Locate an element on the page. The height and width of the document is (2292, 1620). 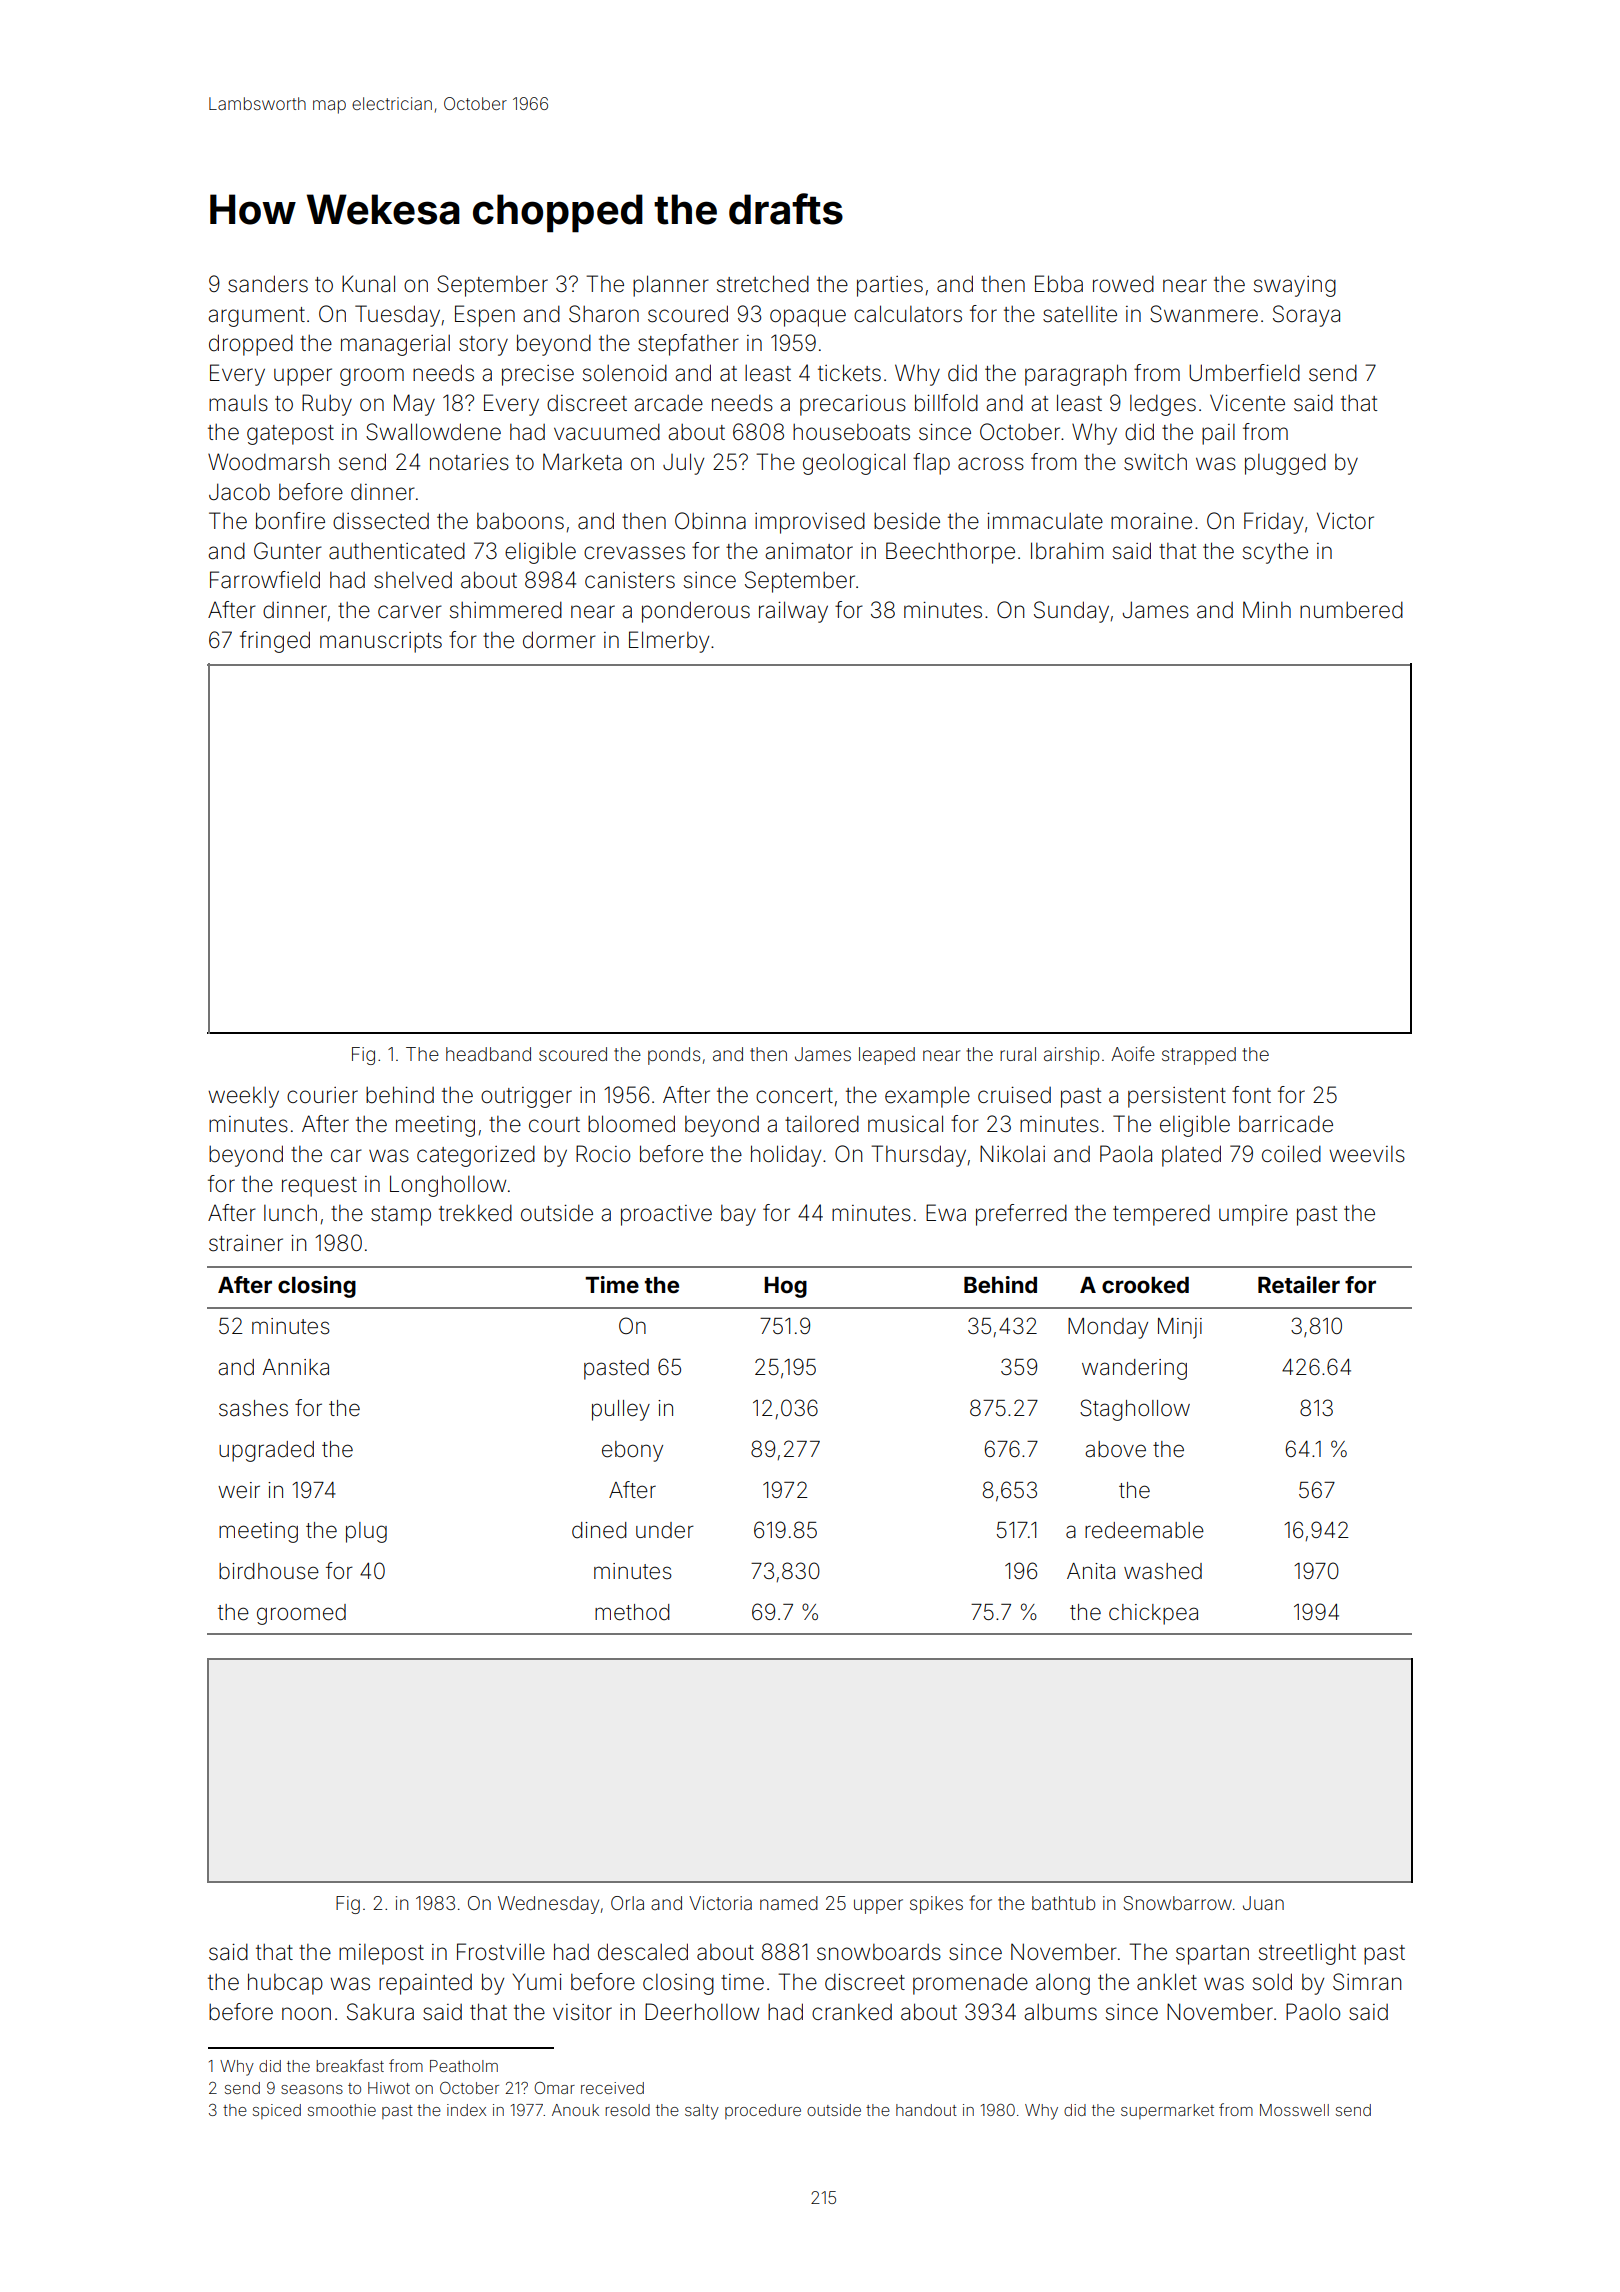
chickpea is located at coordinates (1153, 1614).
